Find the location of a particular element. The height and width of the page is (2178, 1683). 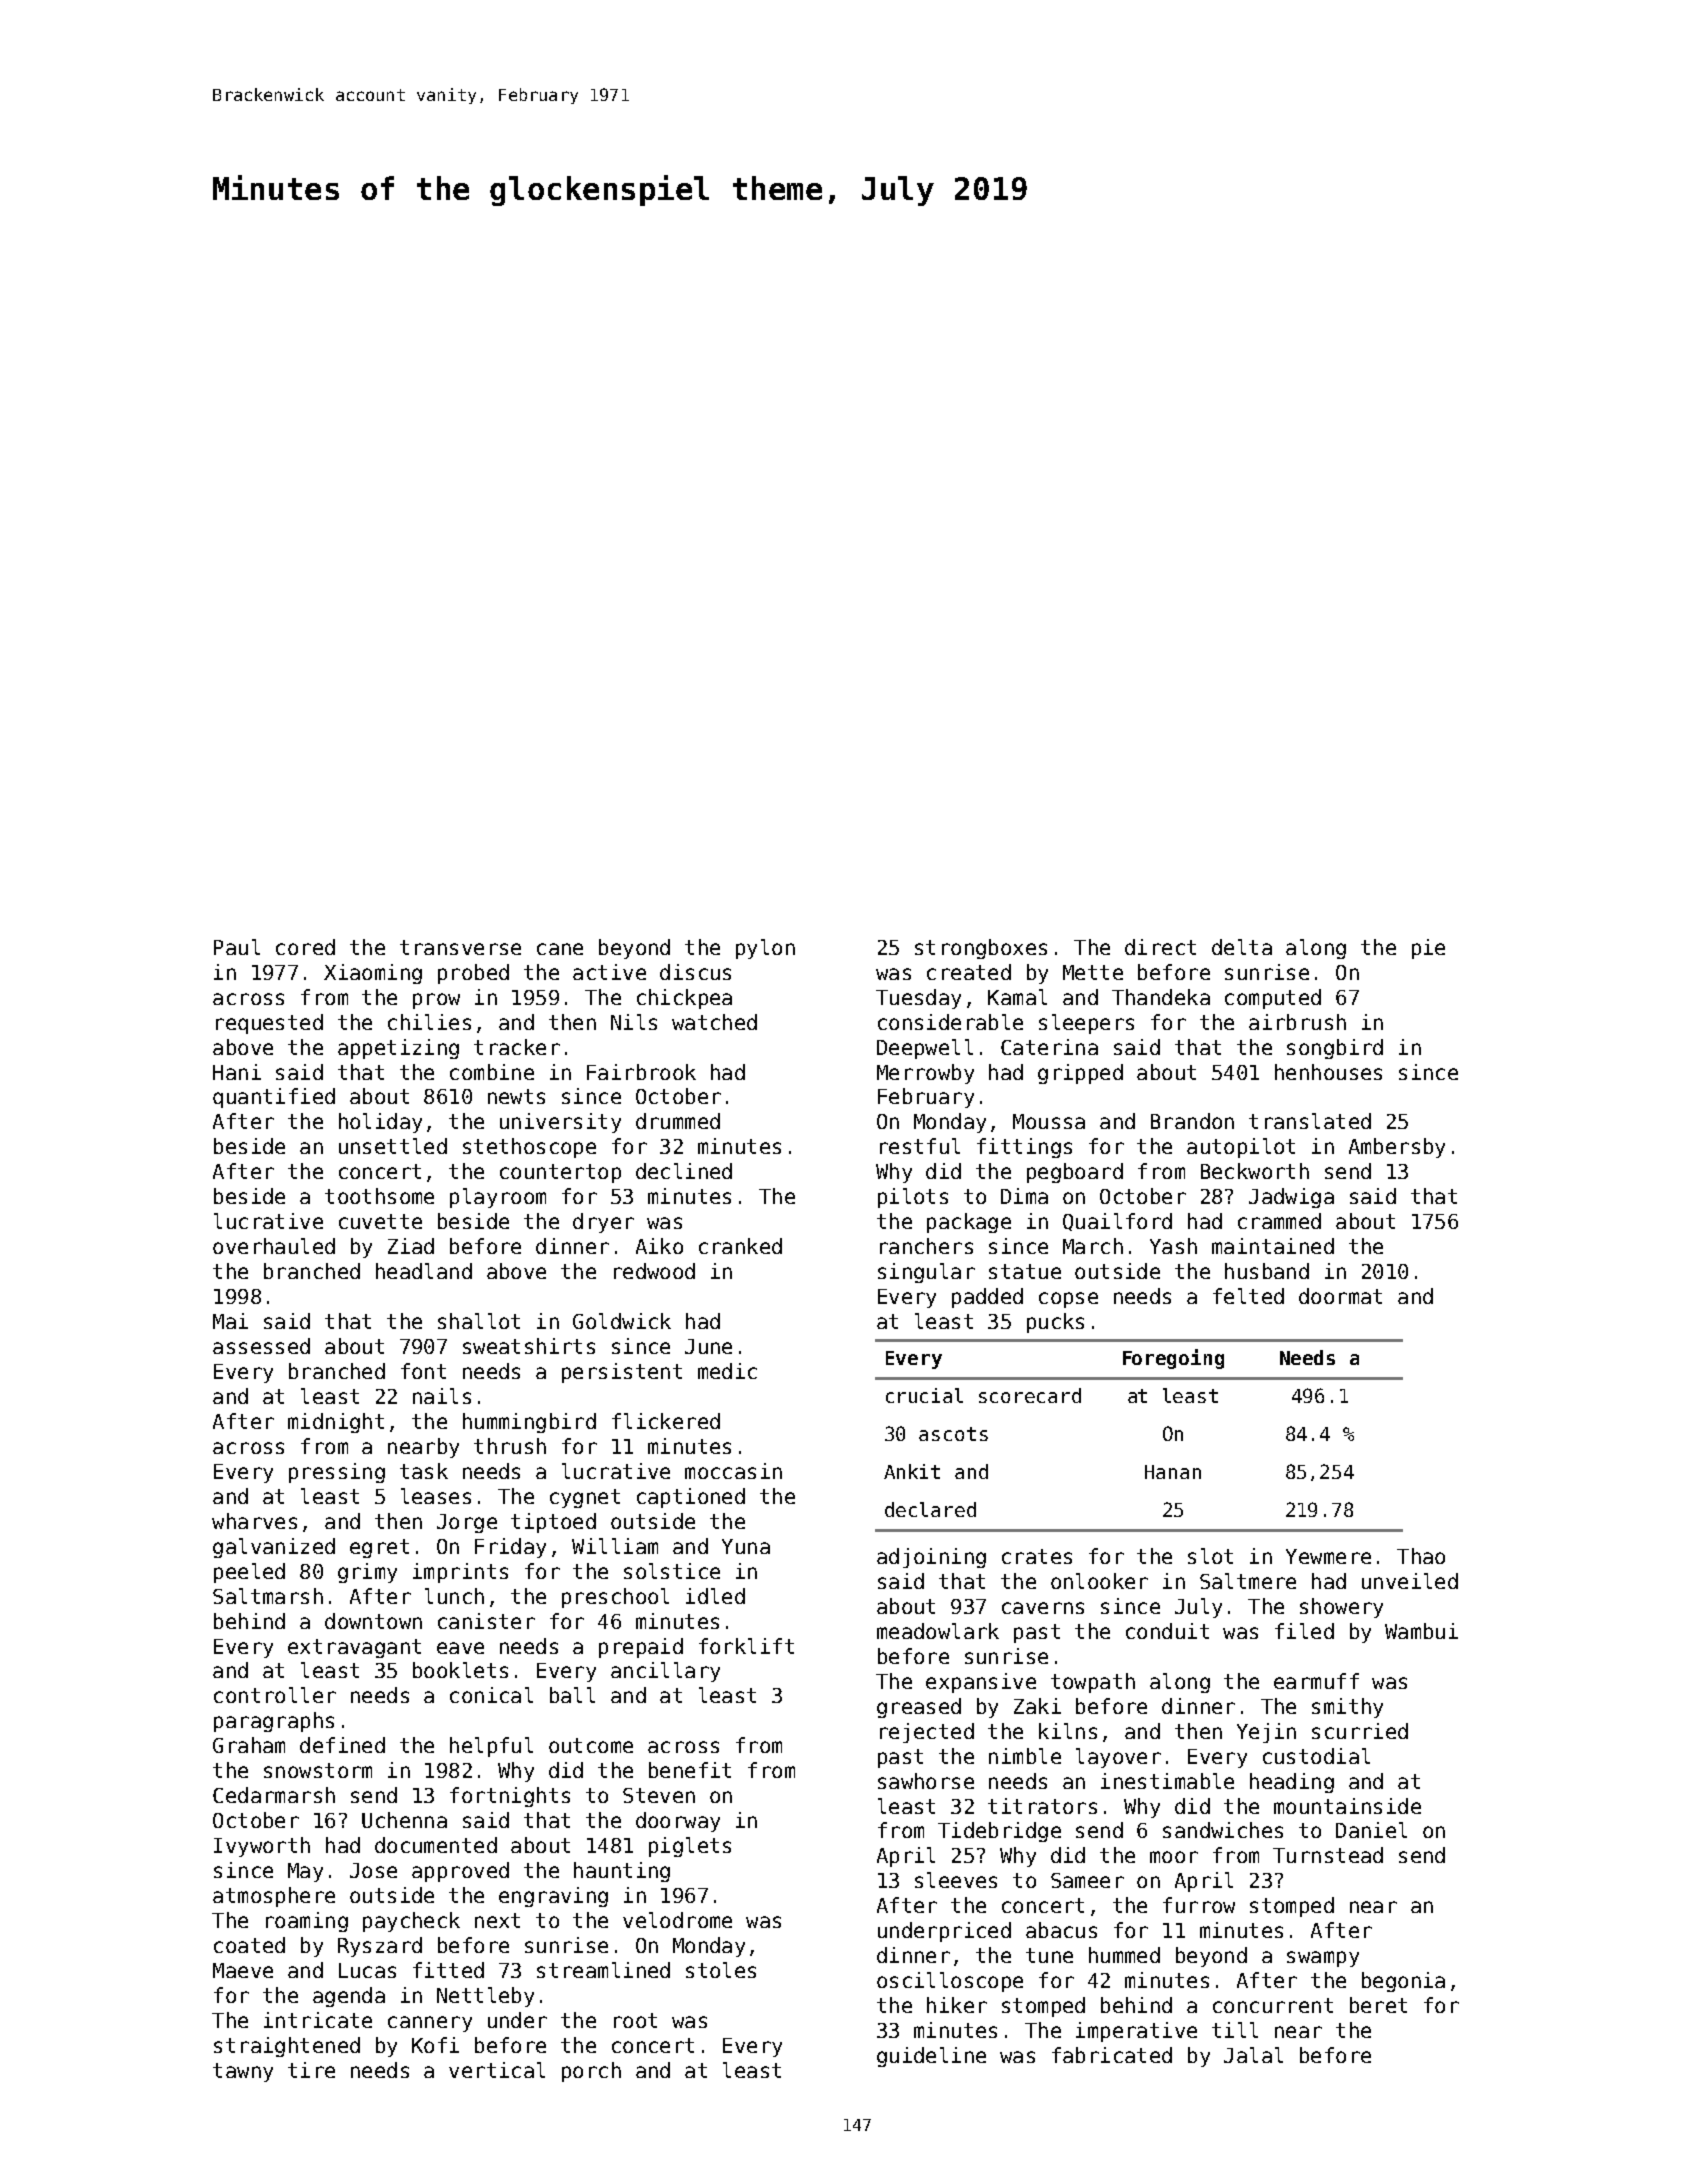

Friday is located at coordinates (510, 1548).
